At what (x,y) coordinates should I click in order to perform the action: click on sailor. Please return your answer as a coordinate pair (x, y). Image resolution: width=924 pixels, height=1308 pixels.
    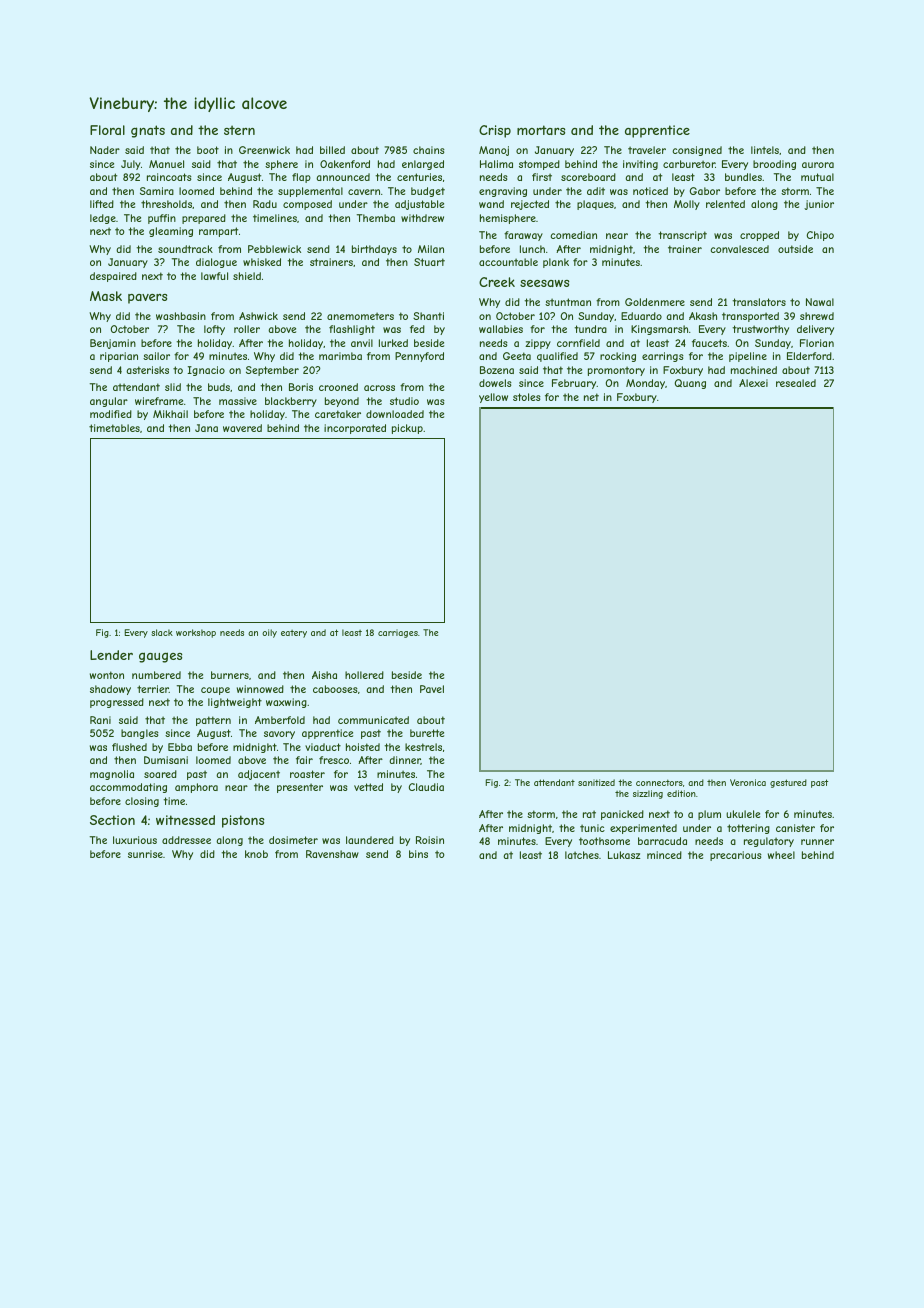
    Looking at the image, I should click on (156, 356).
